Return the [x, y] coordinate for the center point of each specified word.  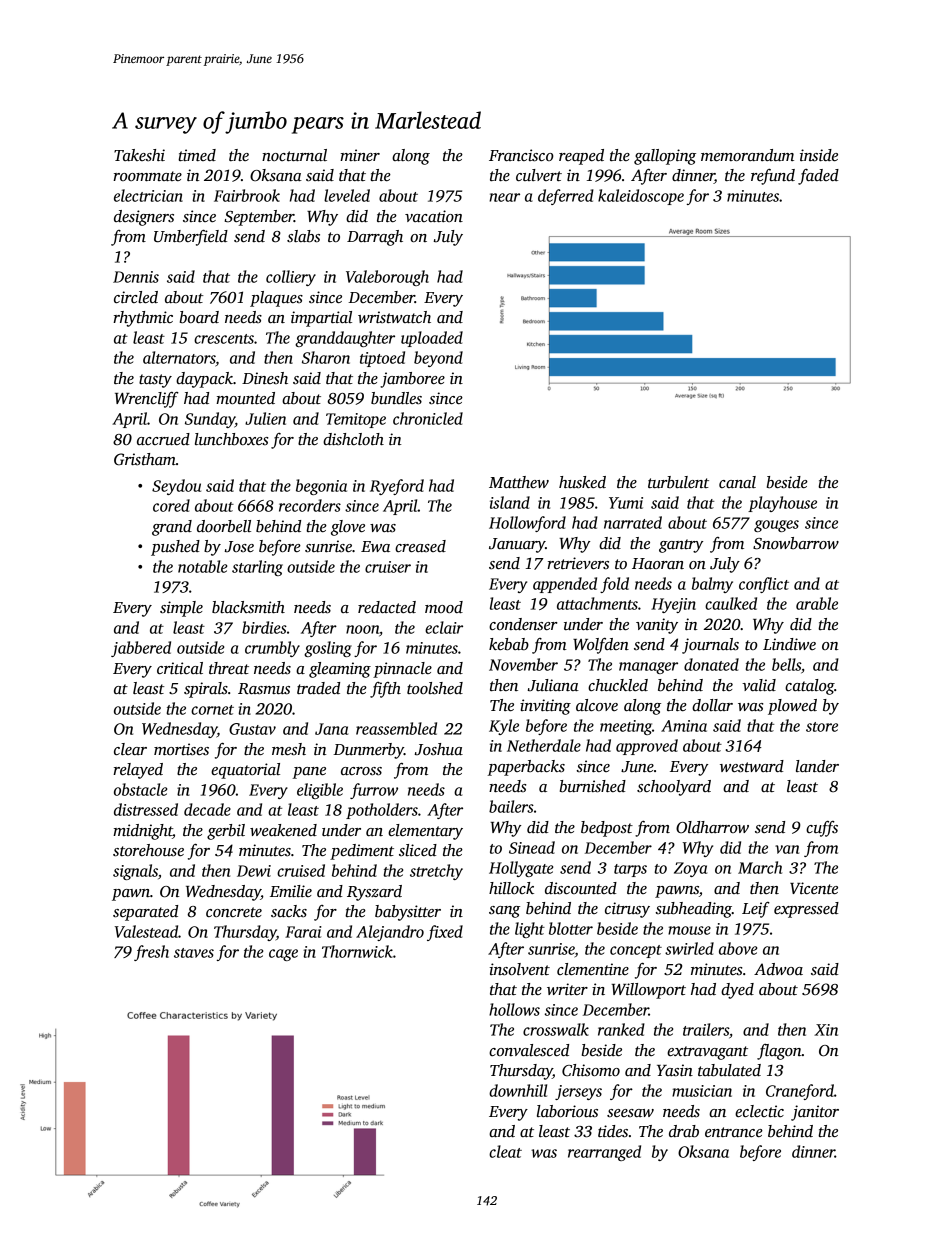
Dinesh [265, 378]
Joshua [439, 749]
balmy [712, 585]
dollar [712, 705]
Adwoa [778, 969]
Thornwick [357, 951]
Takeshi [139, 155]
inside [819, 155]
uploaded [432, 339]
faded [818, 177]
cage [283, 955]
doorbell [224, 526]
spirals [206, 690]
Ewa [375, 546]
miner [360, 155]
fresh [151, 953]
